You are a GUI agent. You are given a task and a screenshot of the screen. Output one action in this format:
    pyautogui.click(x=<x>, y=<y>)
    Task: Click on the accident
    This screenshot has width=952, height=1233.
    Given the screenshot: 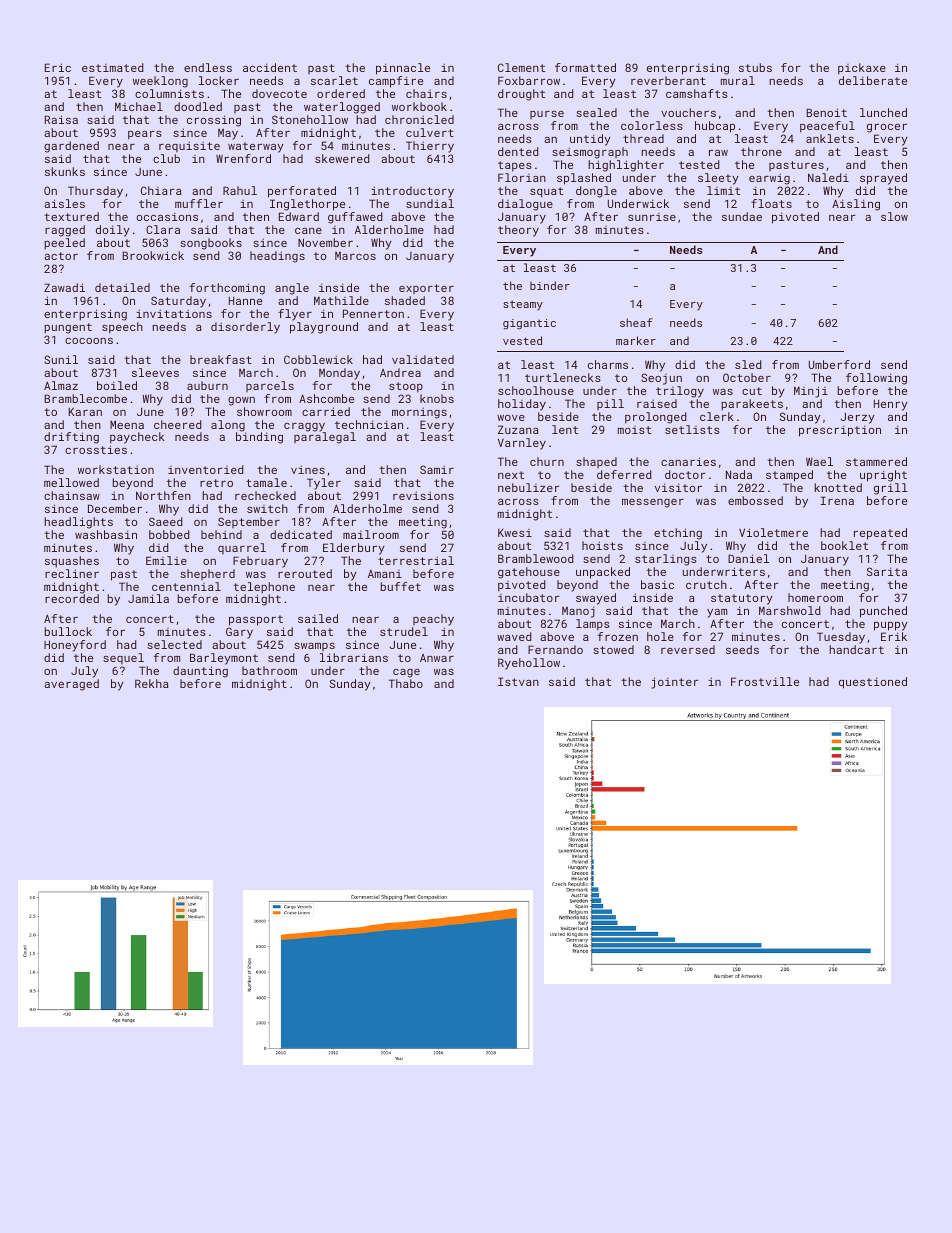 What is the action you would take?
    pyautogui.click(x=270, y=67)
